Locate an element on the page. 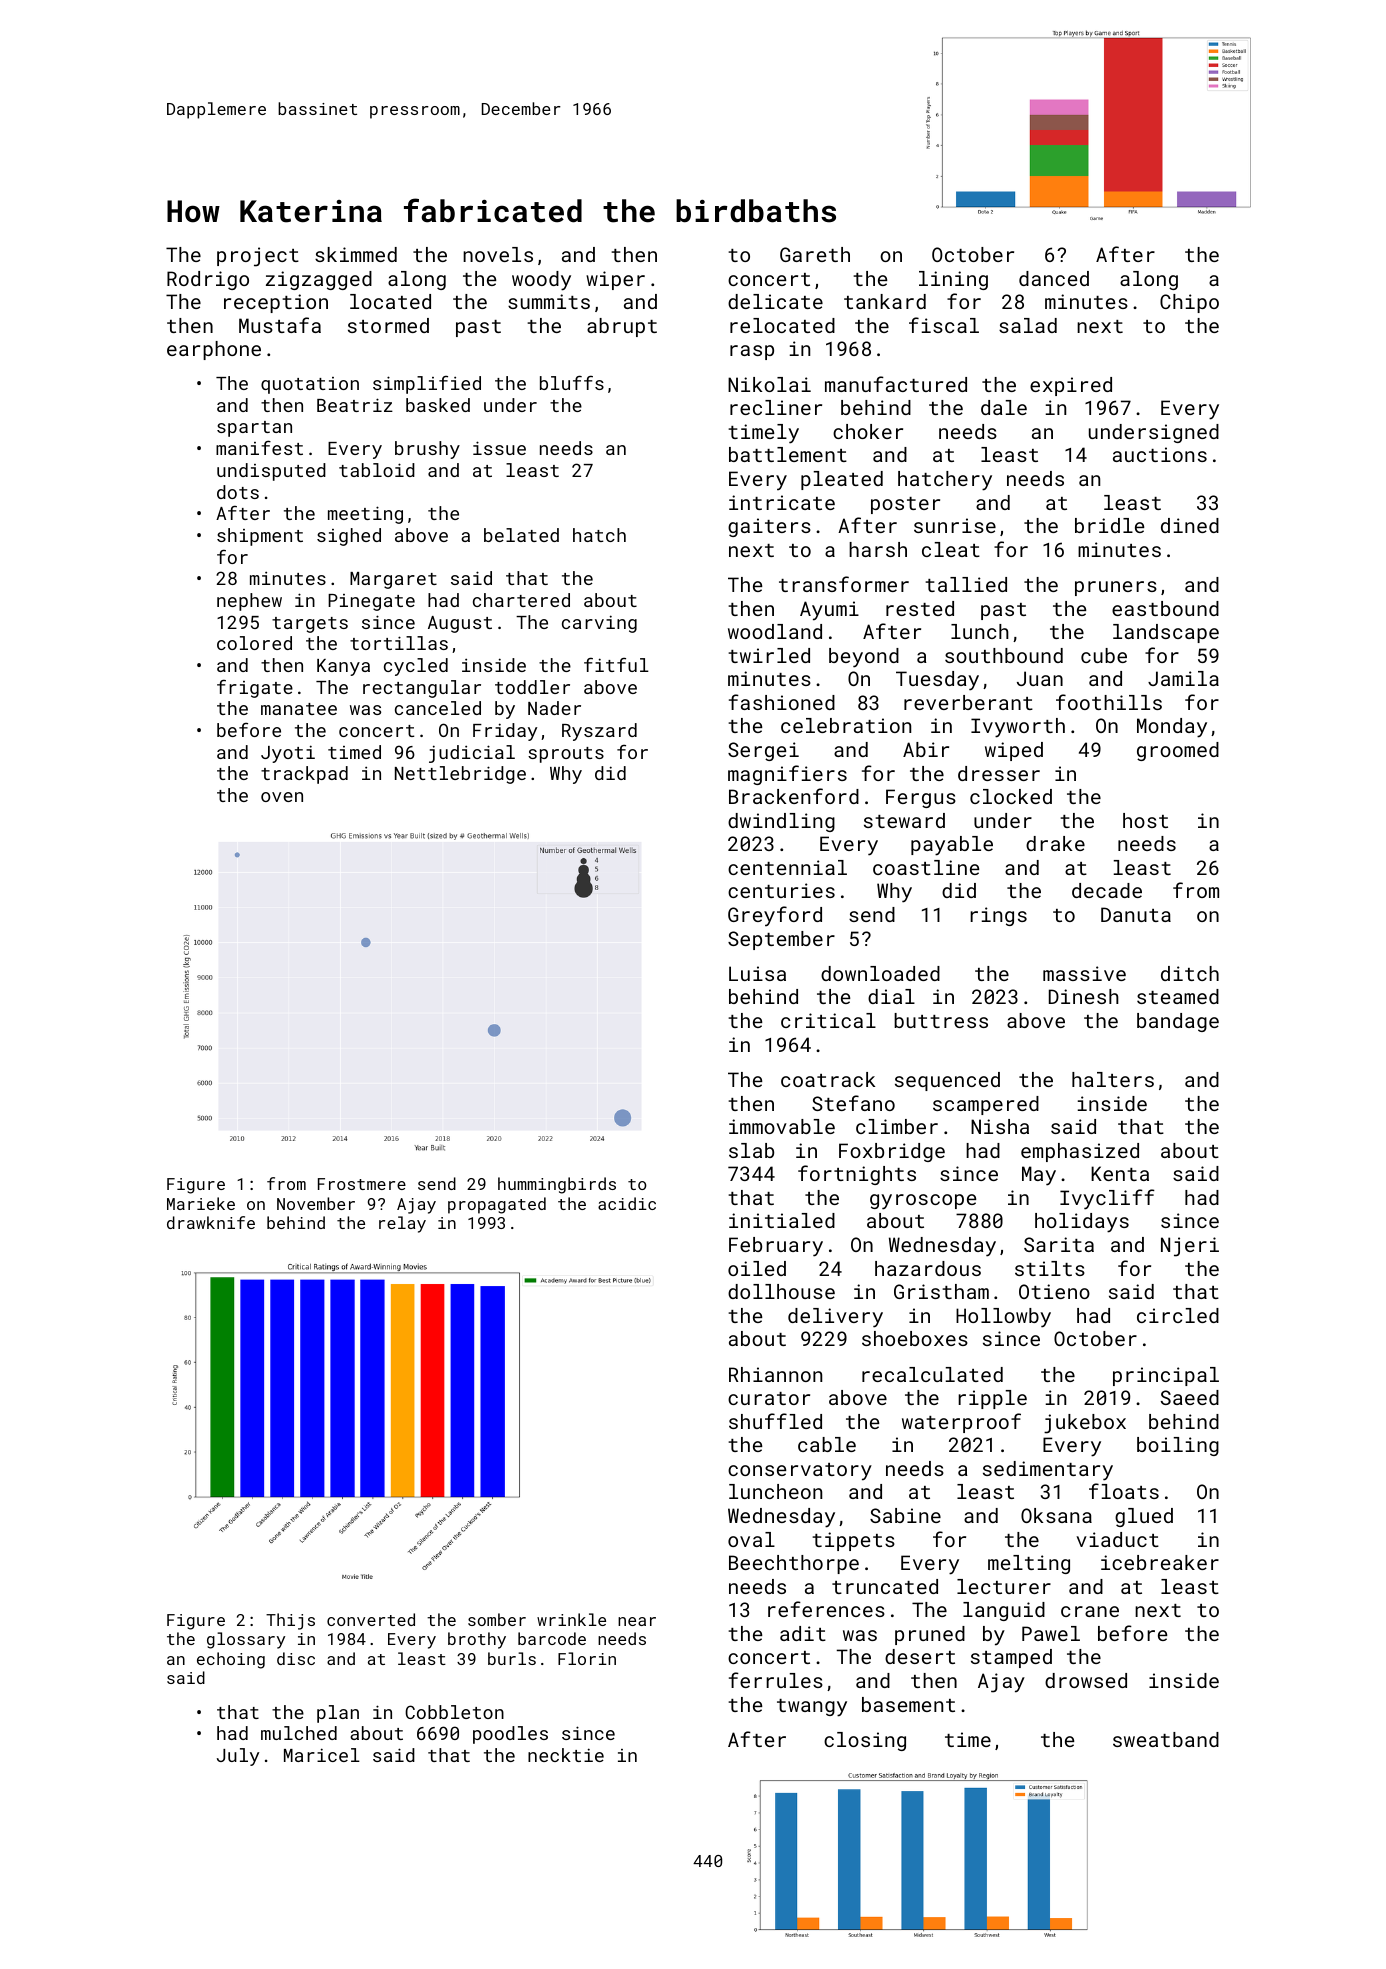 This image has height=1969, width=1386. summits is located at coordinates (549, 301).
